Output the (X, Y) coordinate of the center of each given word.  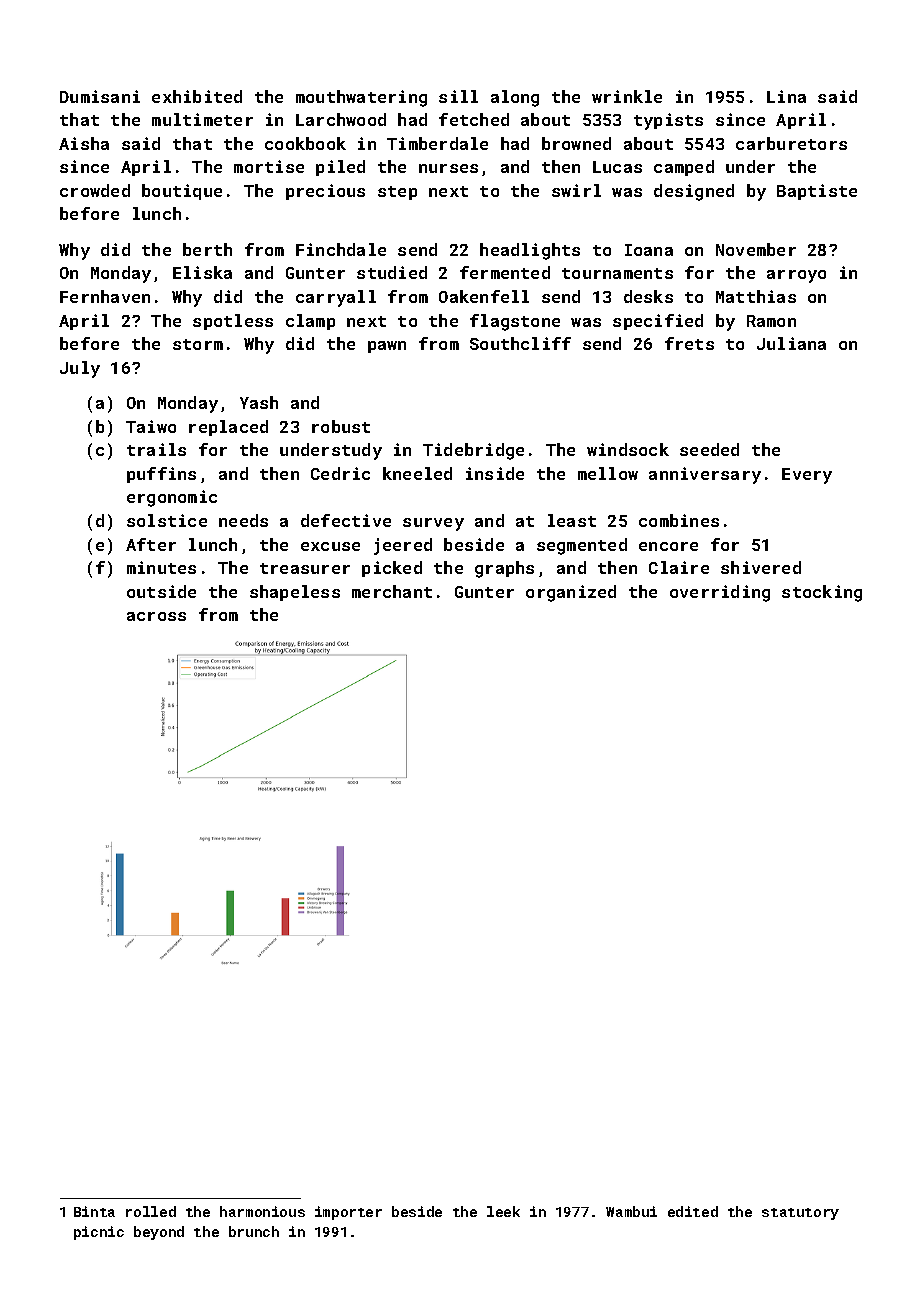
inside (495, 473)
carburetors (791, 143)
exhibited (197, 96)
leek (503, 1211)
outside (161, 591)
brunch (254, 1231)
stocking (822, 593)
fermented (505, 272)
